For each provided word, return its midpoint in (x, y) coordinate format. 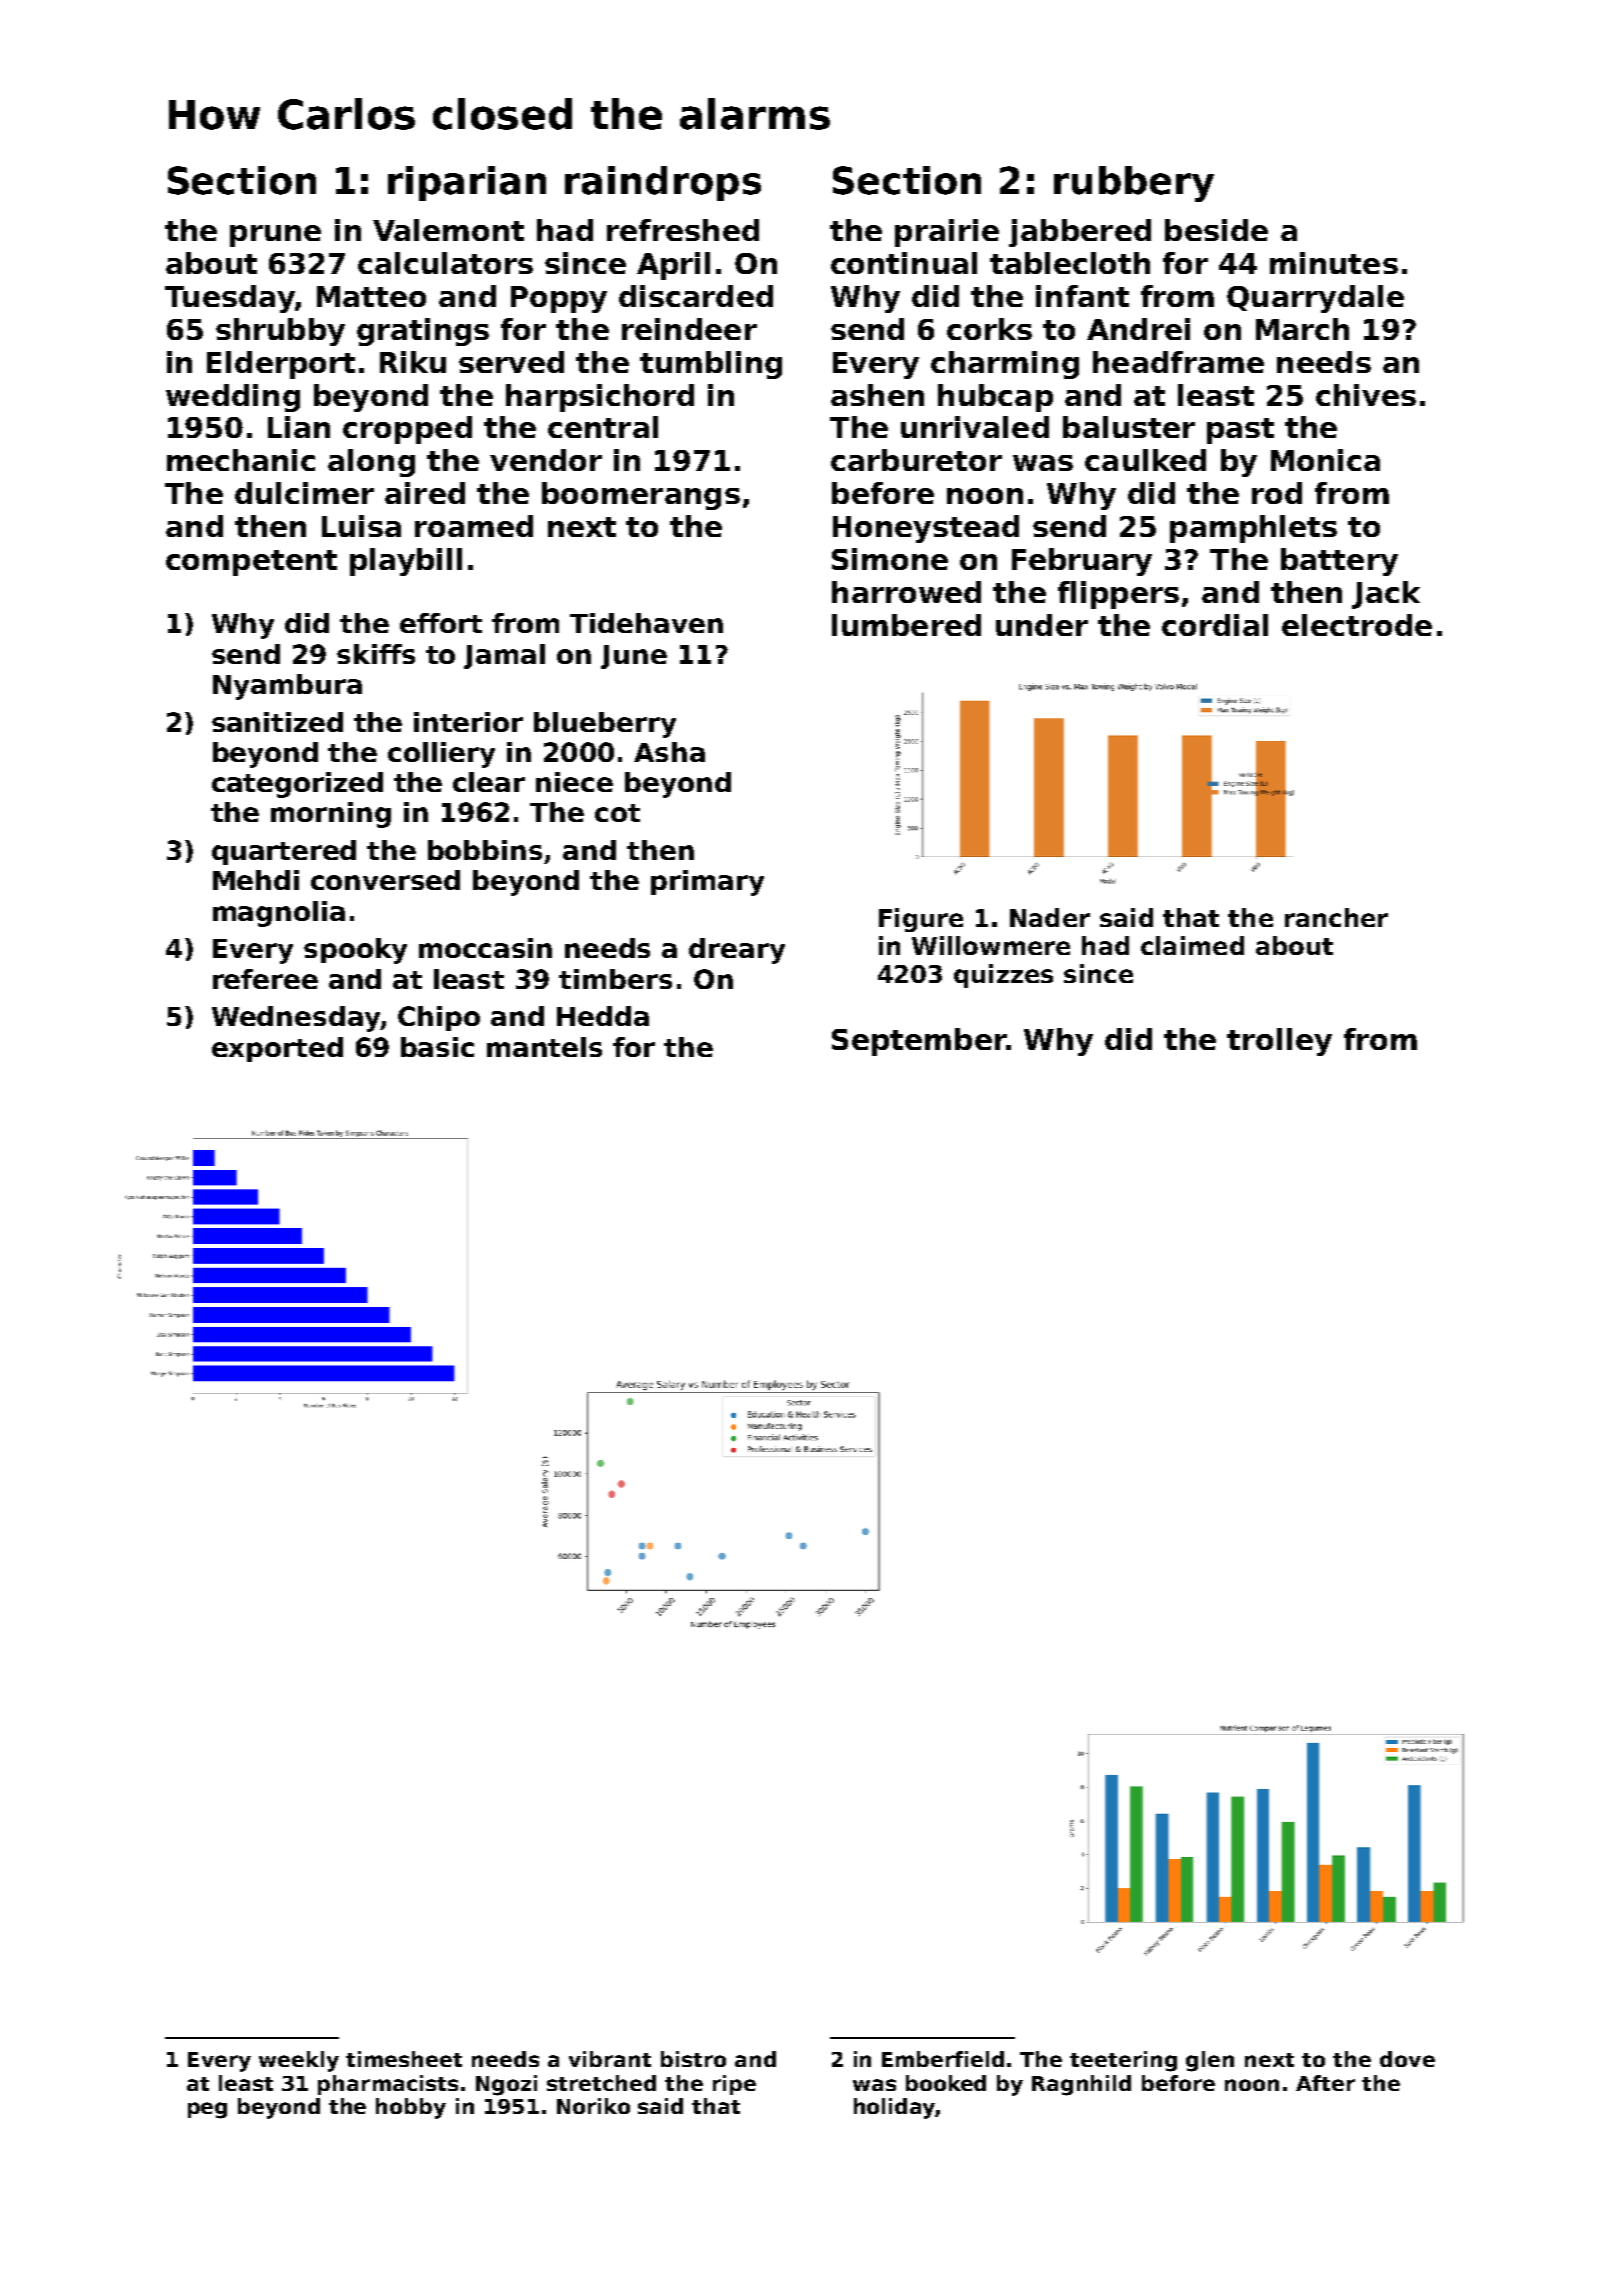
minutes (1334, 263)
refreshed (683, 230)
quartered (284, 852)
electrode (1357, 625)
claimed (1192, 945)
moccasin (485, 948)
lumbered (906, 625)
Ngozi (506, 2085)
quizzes (1003, 976)
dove (1407, 2059)
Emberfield (943, 2059)
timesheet (404, 2059)
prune (275, 236)
